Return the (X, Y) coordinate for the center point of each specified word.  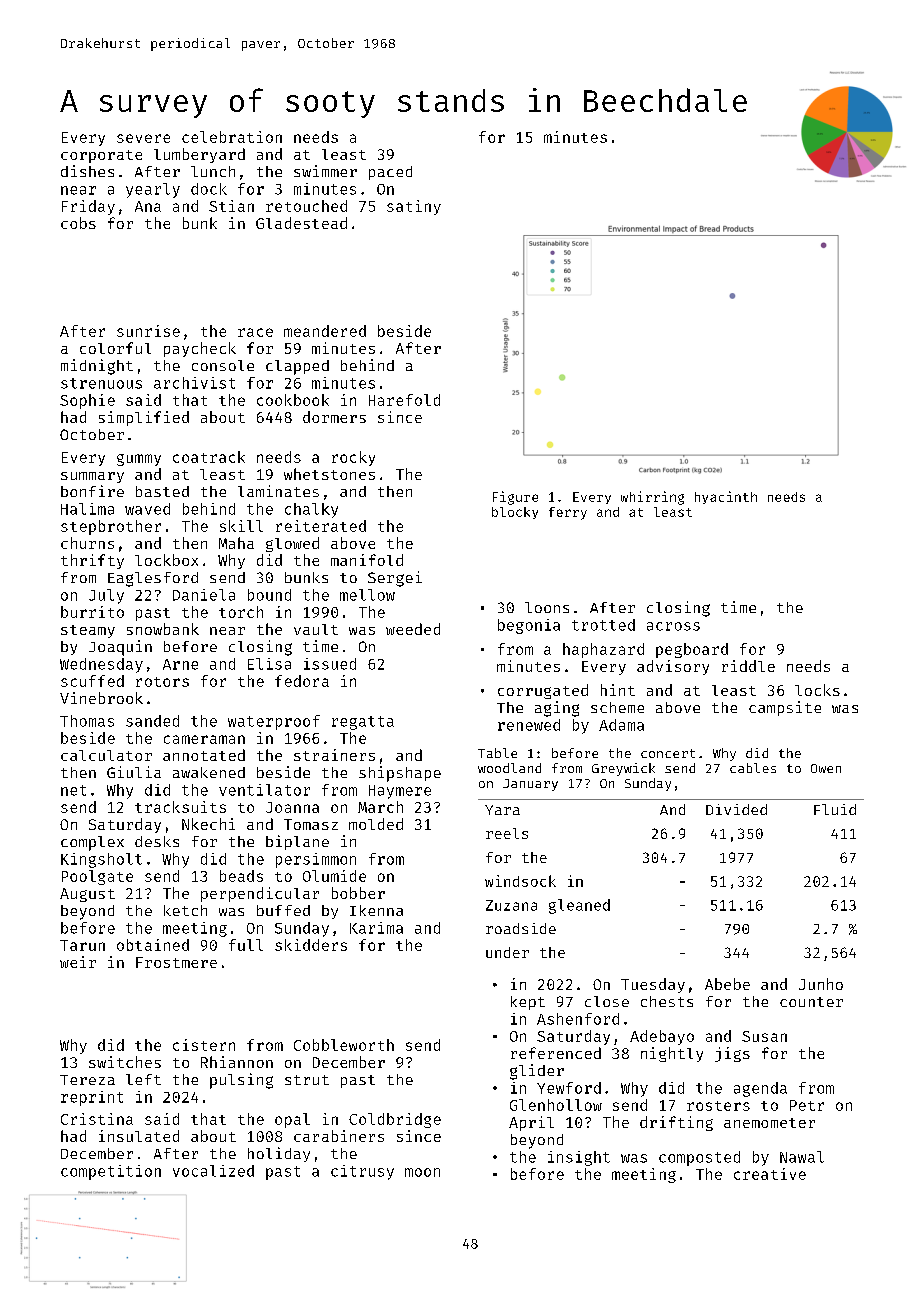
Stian (231, 206)
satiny (414, 207)
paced (390, 173)
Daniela (204, 595)
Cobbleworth (344, 1045)
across (673, 626)
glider (537, 1072)
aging (557, 709)
